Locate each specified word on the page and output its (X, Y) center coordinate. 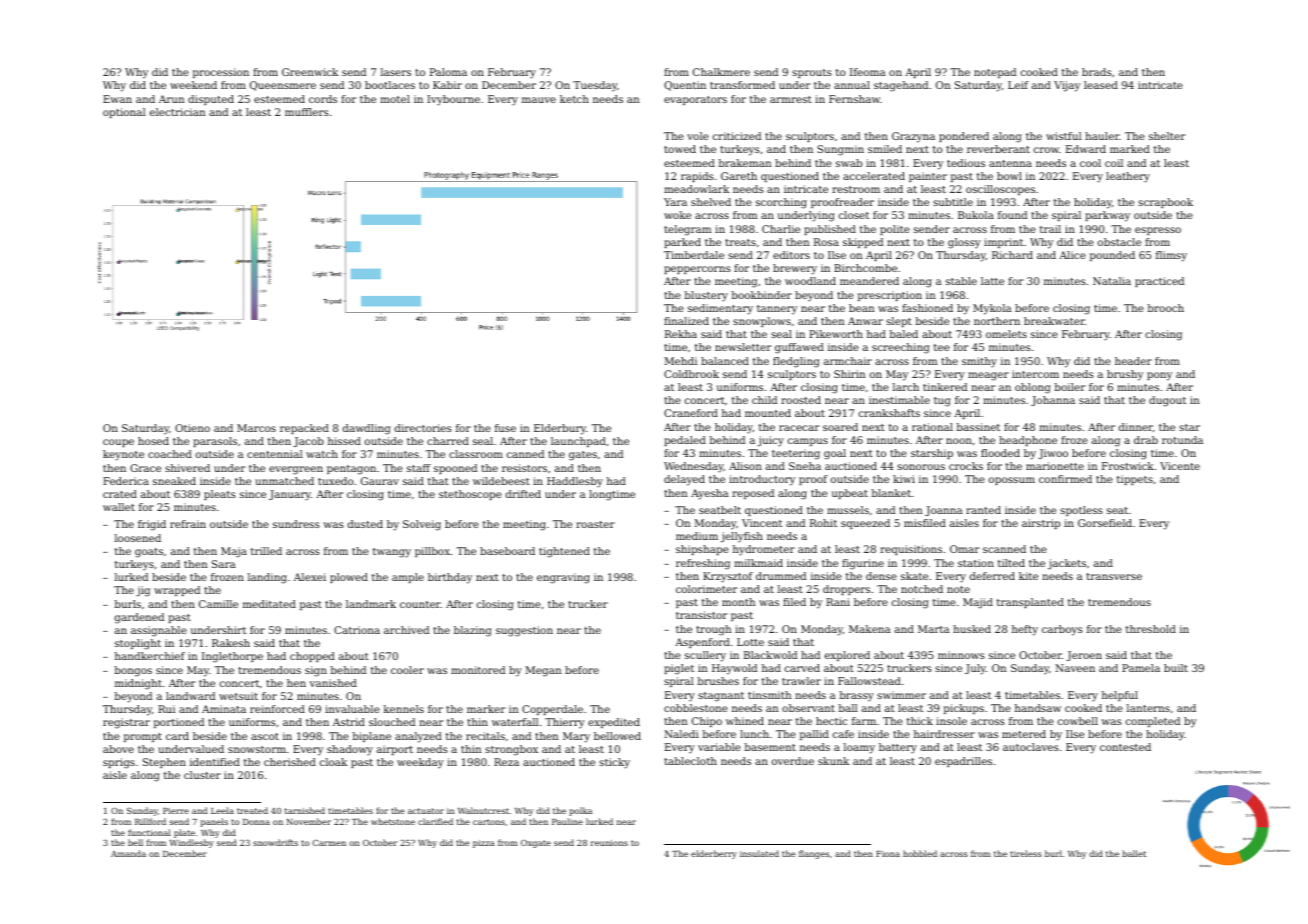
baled (904, 334)
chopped (312, 657)
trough (713, 630)
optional (124, 113)
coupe (118, 443)
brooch (1166, 308)
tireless (1026, 853)
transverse (1114, 576)
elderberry (714, 854)
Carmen (329, 843)
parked (682, 243)
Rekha (681, 334)
